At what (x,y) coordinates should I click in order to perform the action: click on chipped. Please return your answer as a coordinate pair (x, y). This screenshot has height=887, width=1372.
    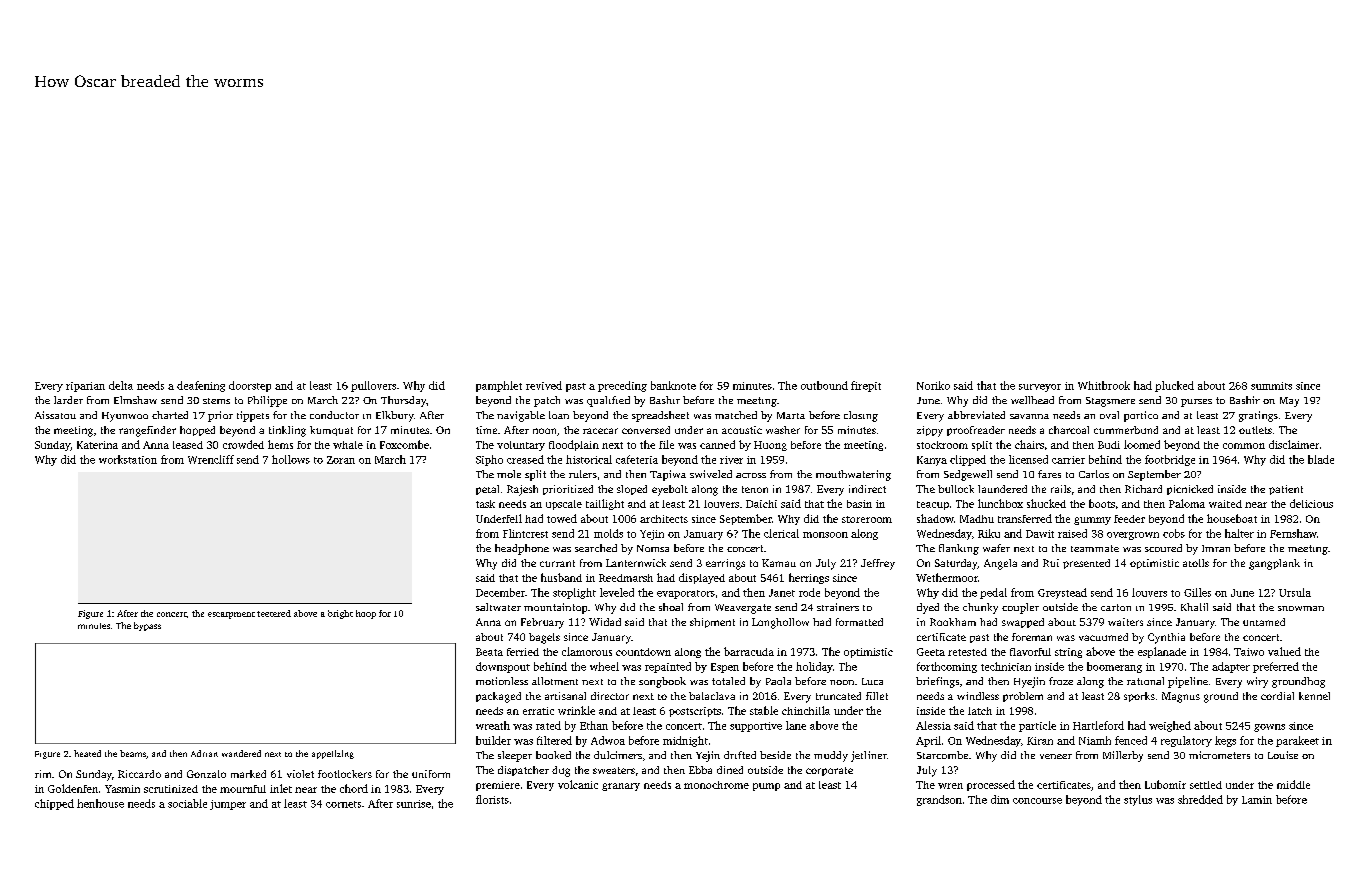
    Looking at the image, I should click on (54, 804).
